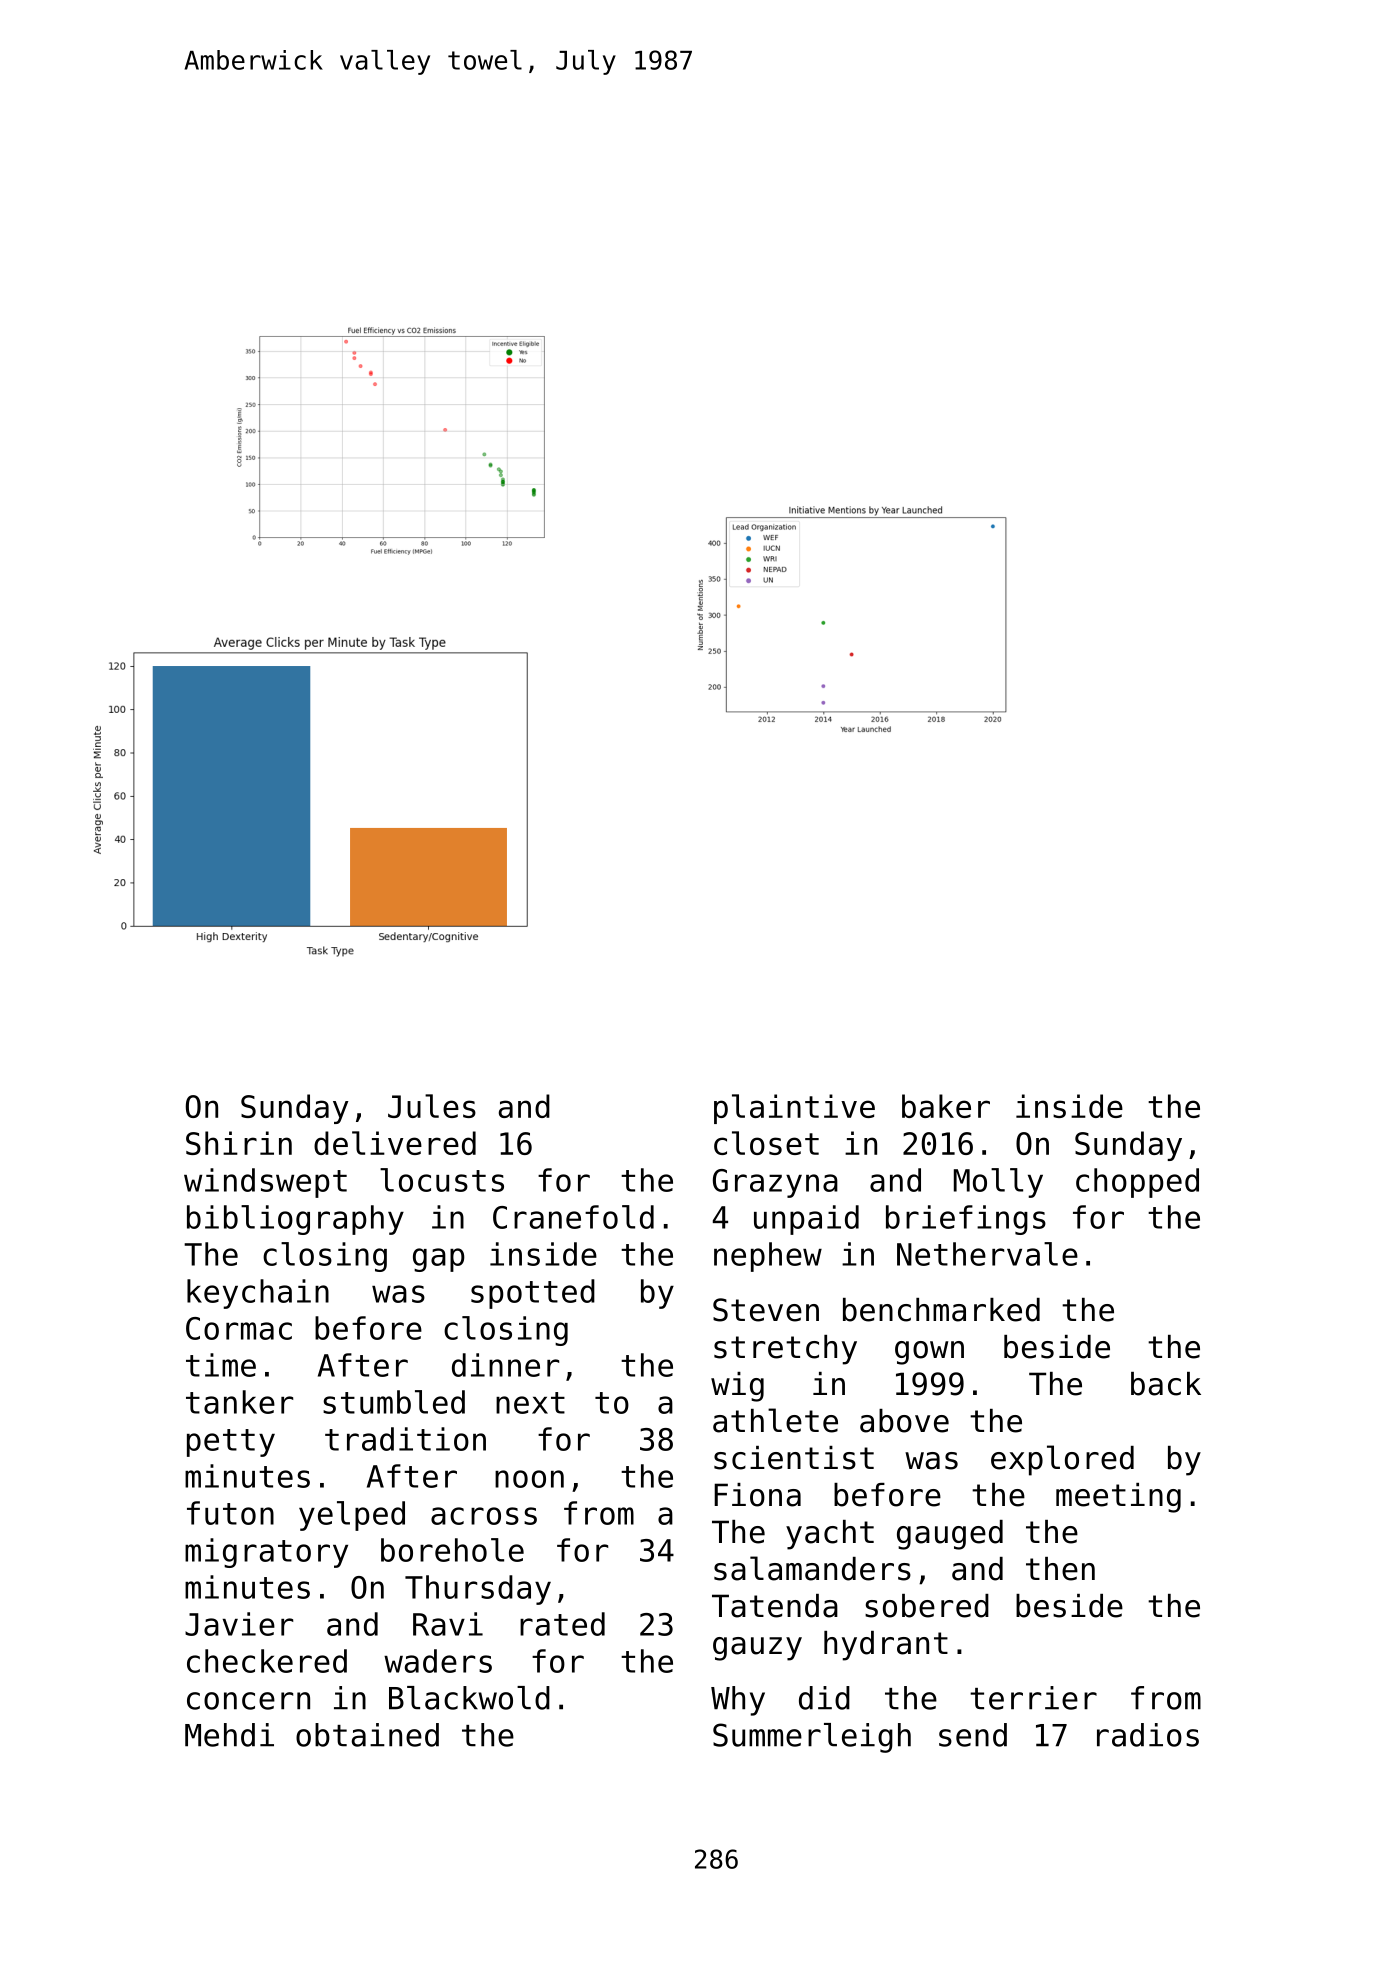  I want to click on next, so click(530, 1403).
